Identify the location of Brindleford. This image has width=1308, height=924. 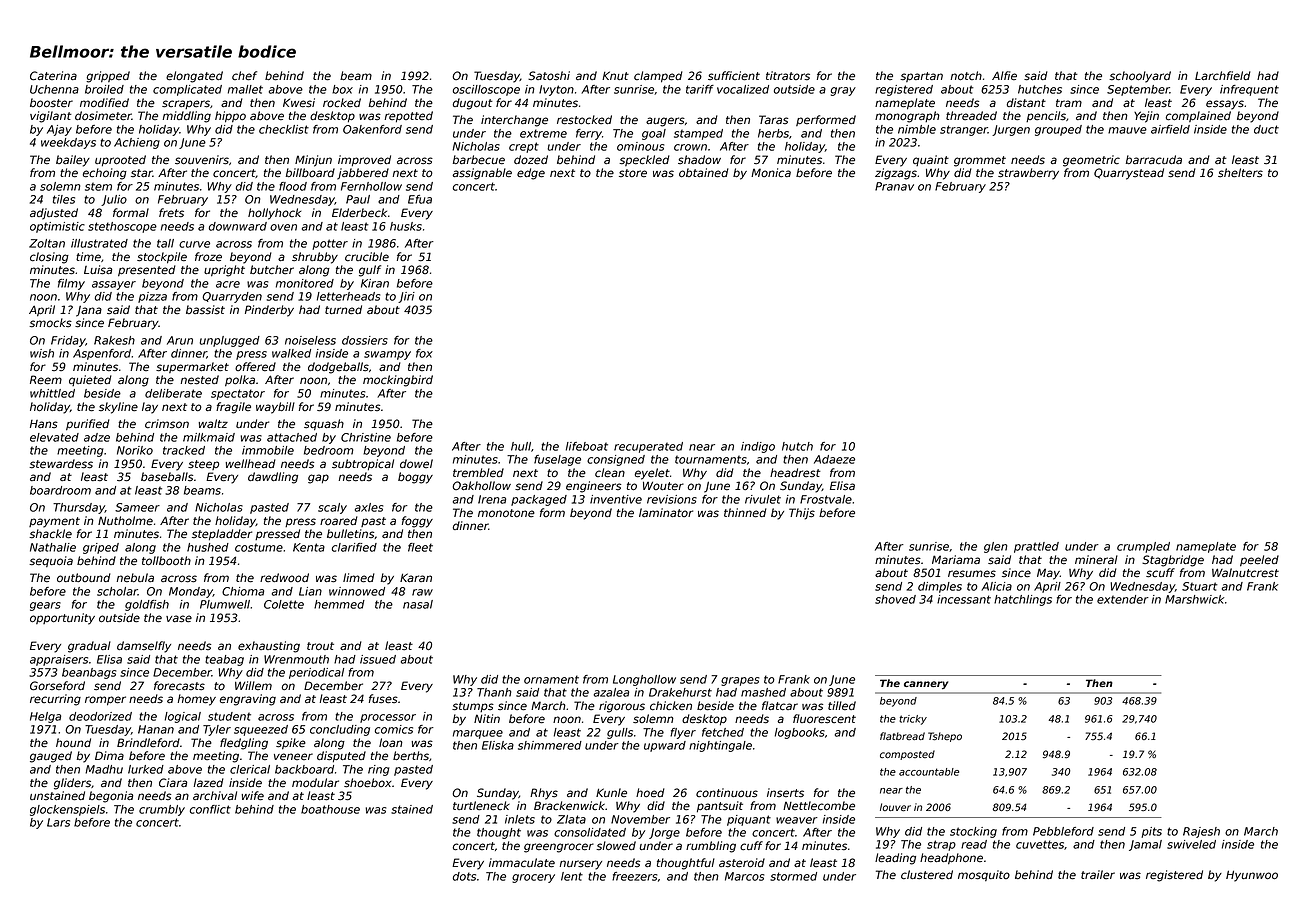
(148, 743).
